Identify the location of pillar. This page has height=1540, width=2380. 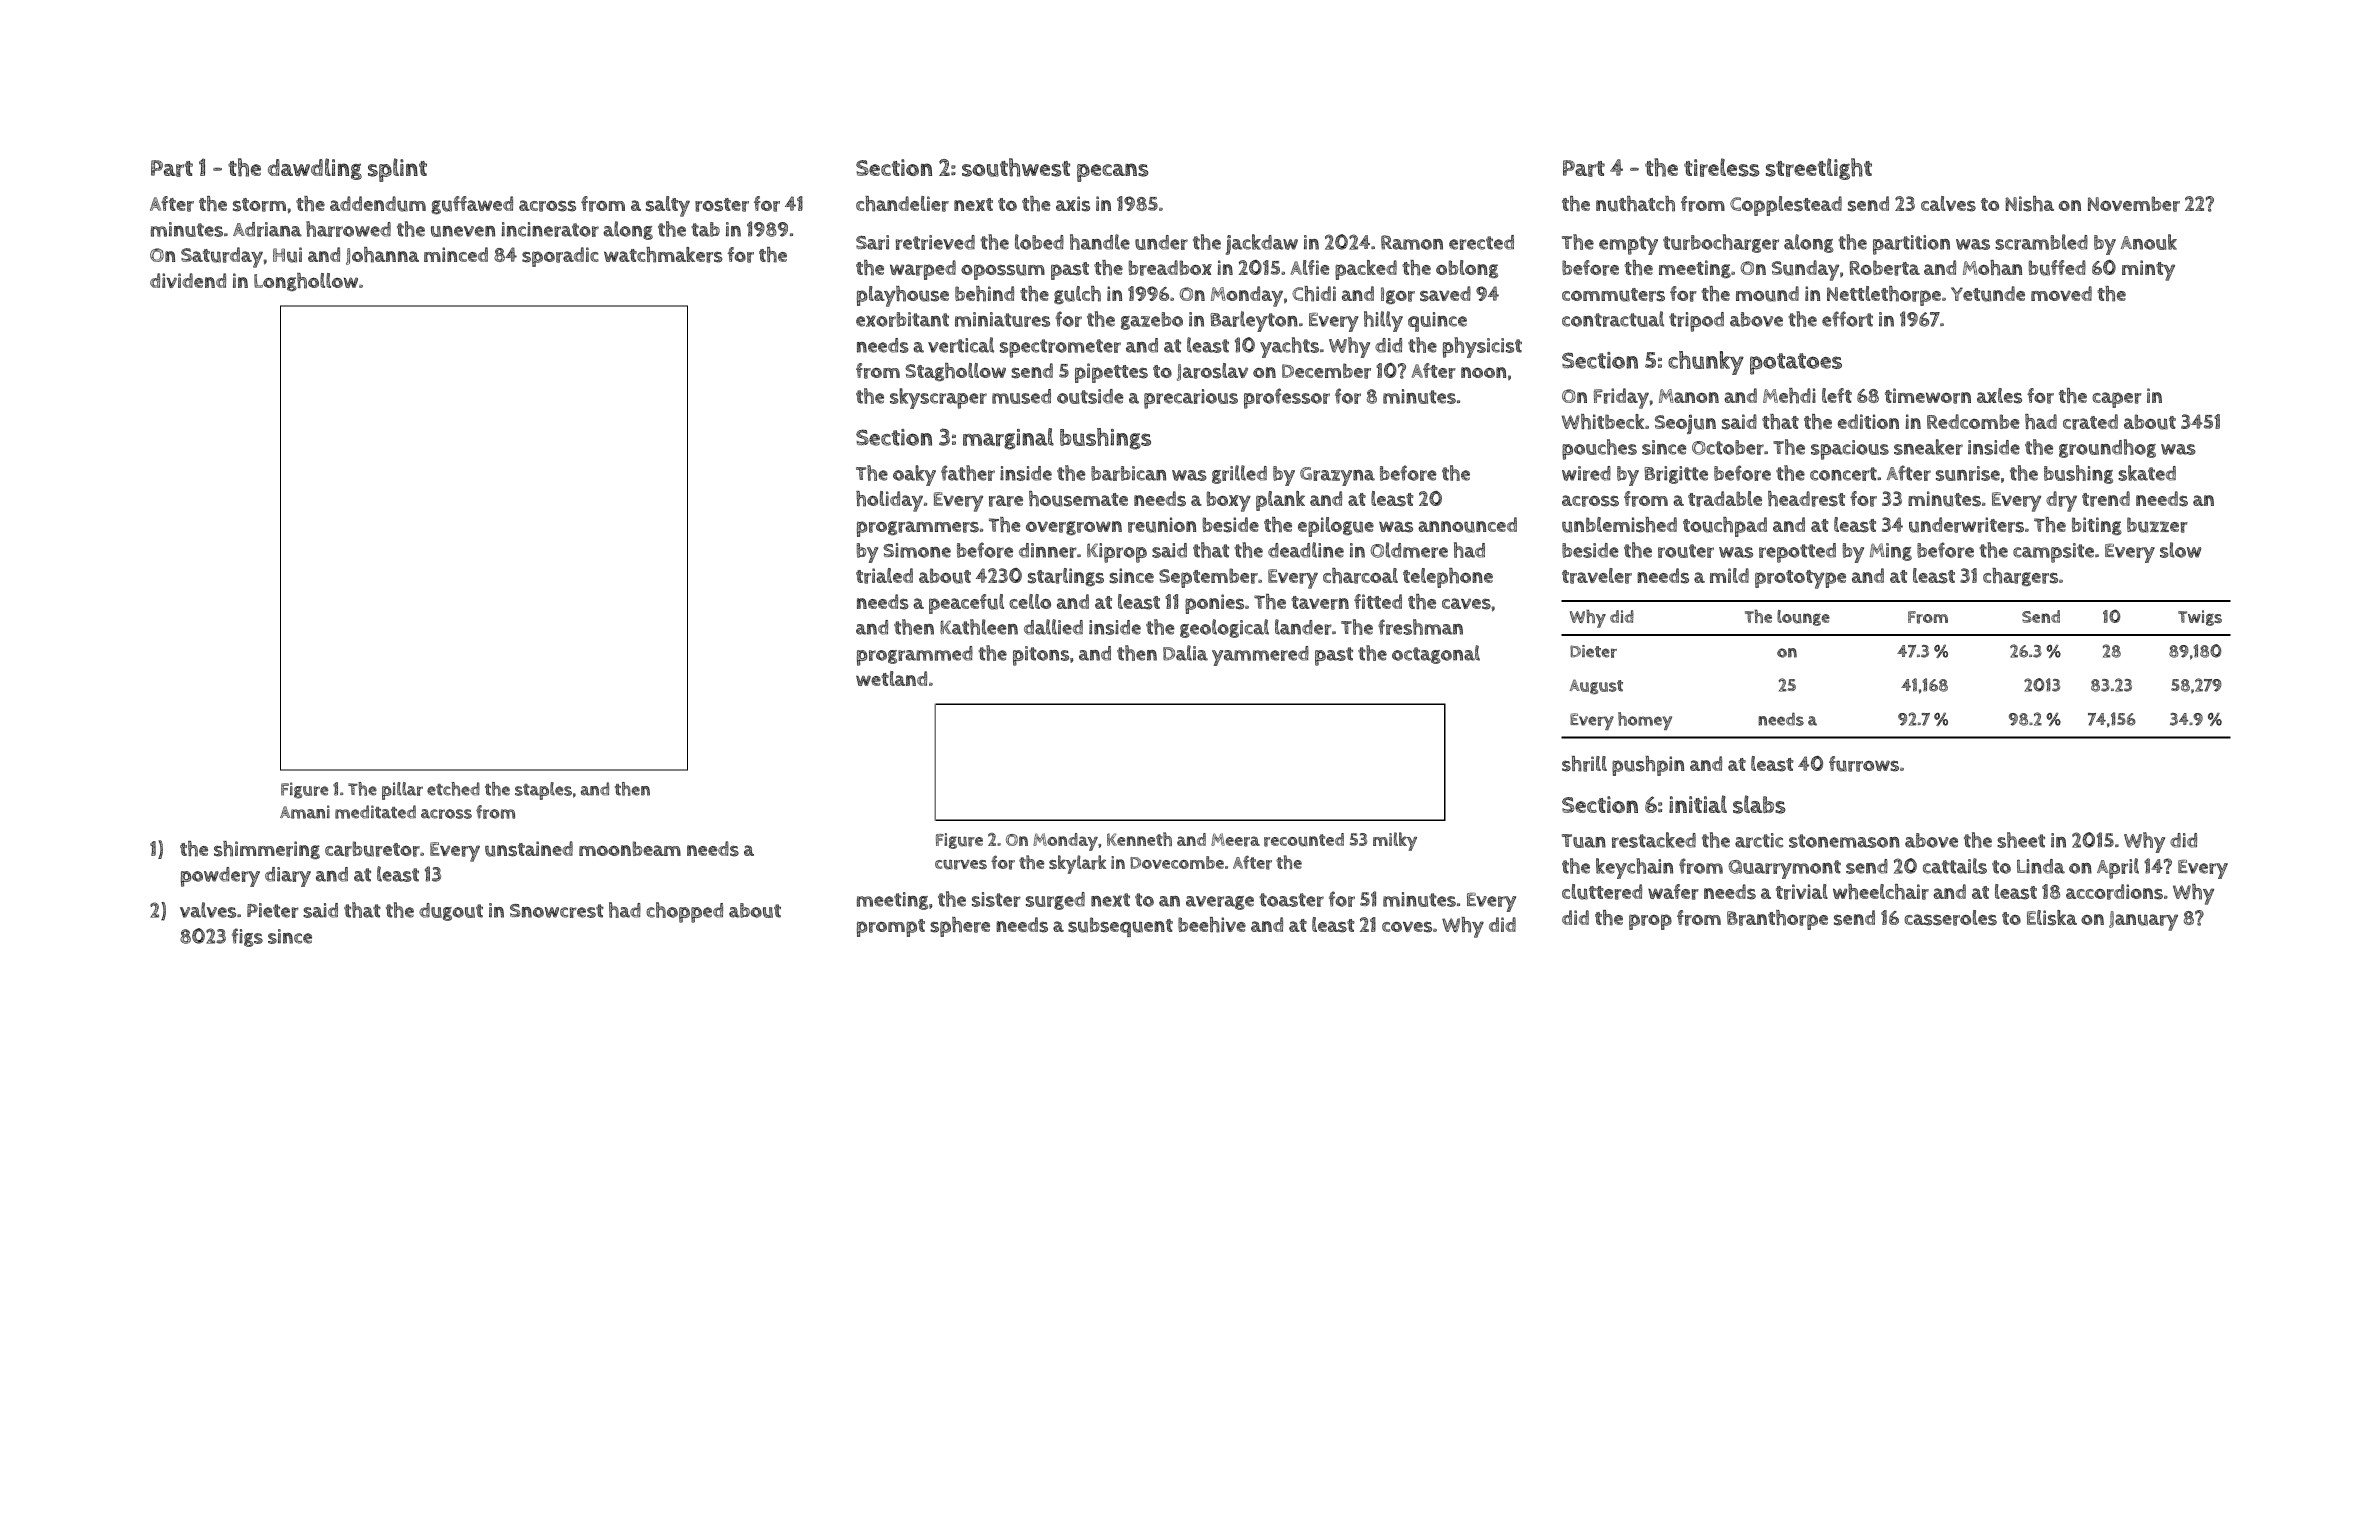
(402, 791).
